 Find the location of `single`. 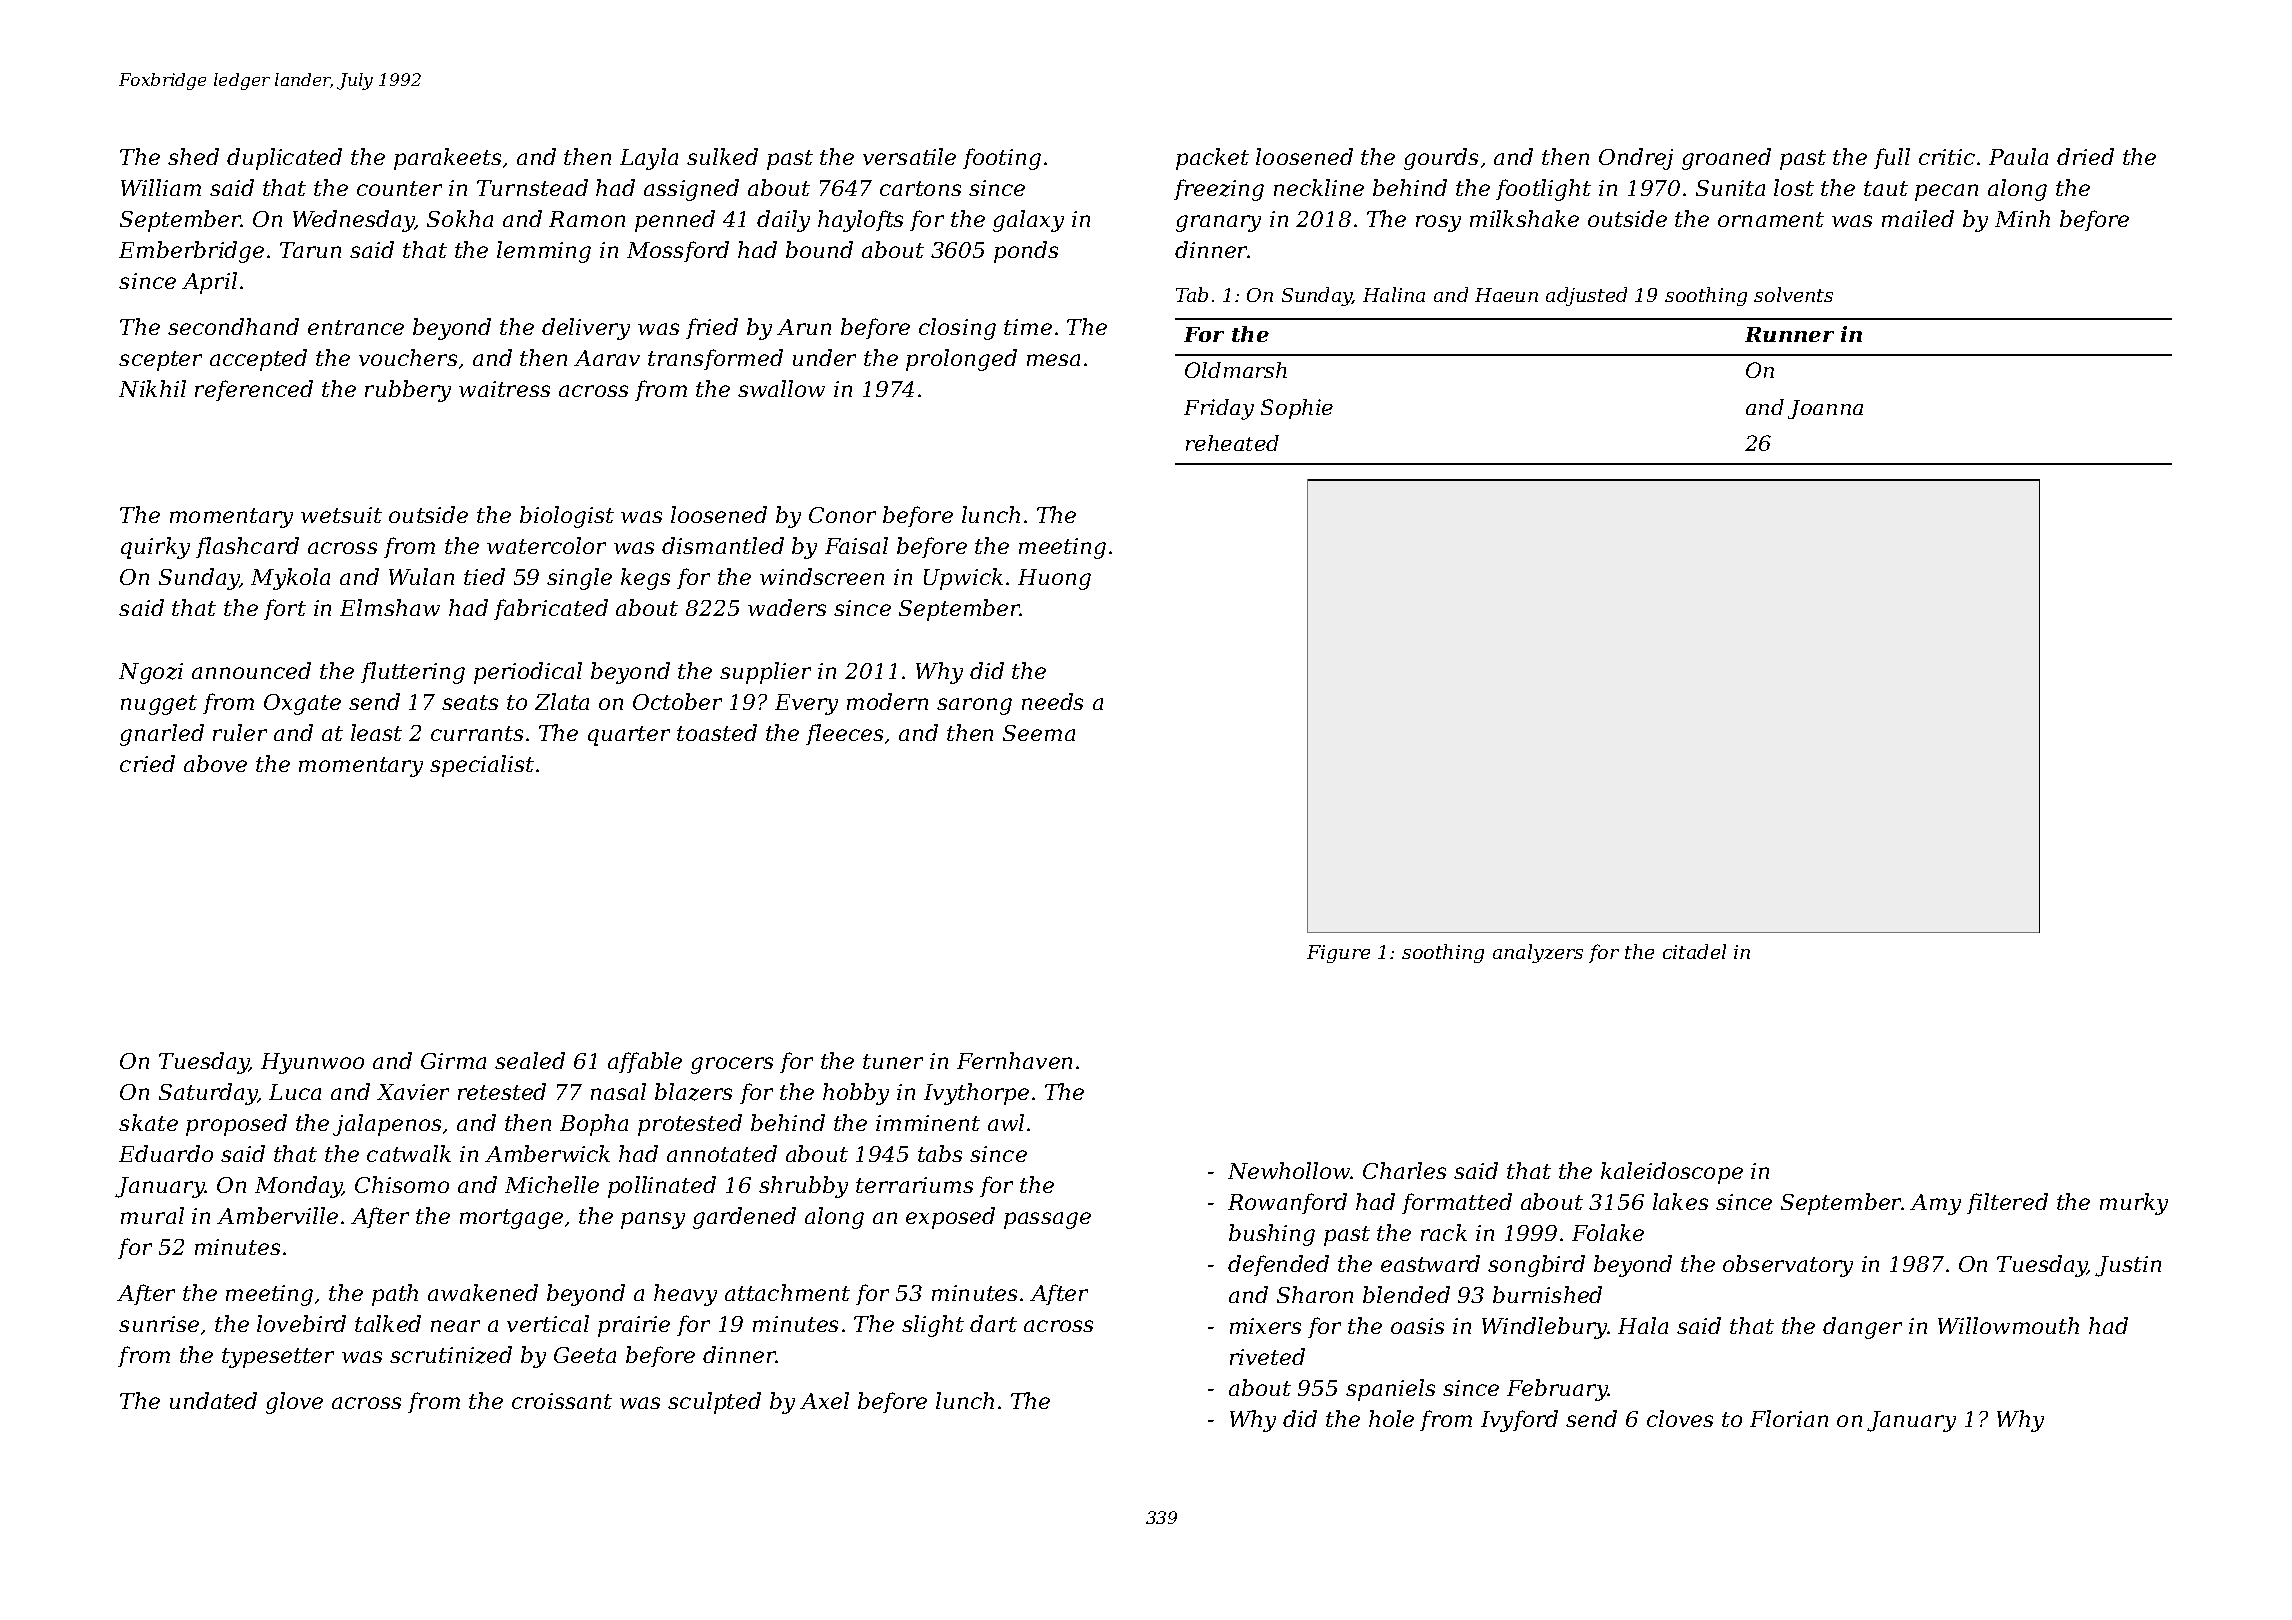

single is located at coordinates (579, 579).
